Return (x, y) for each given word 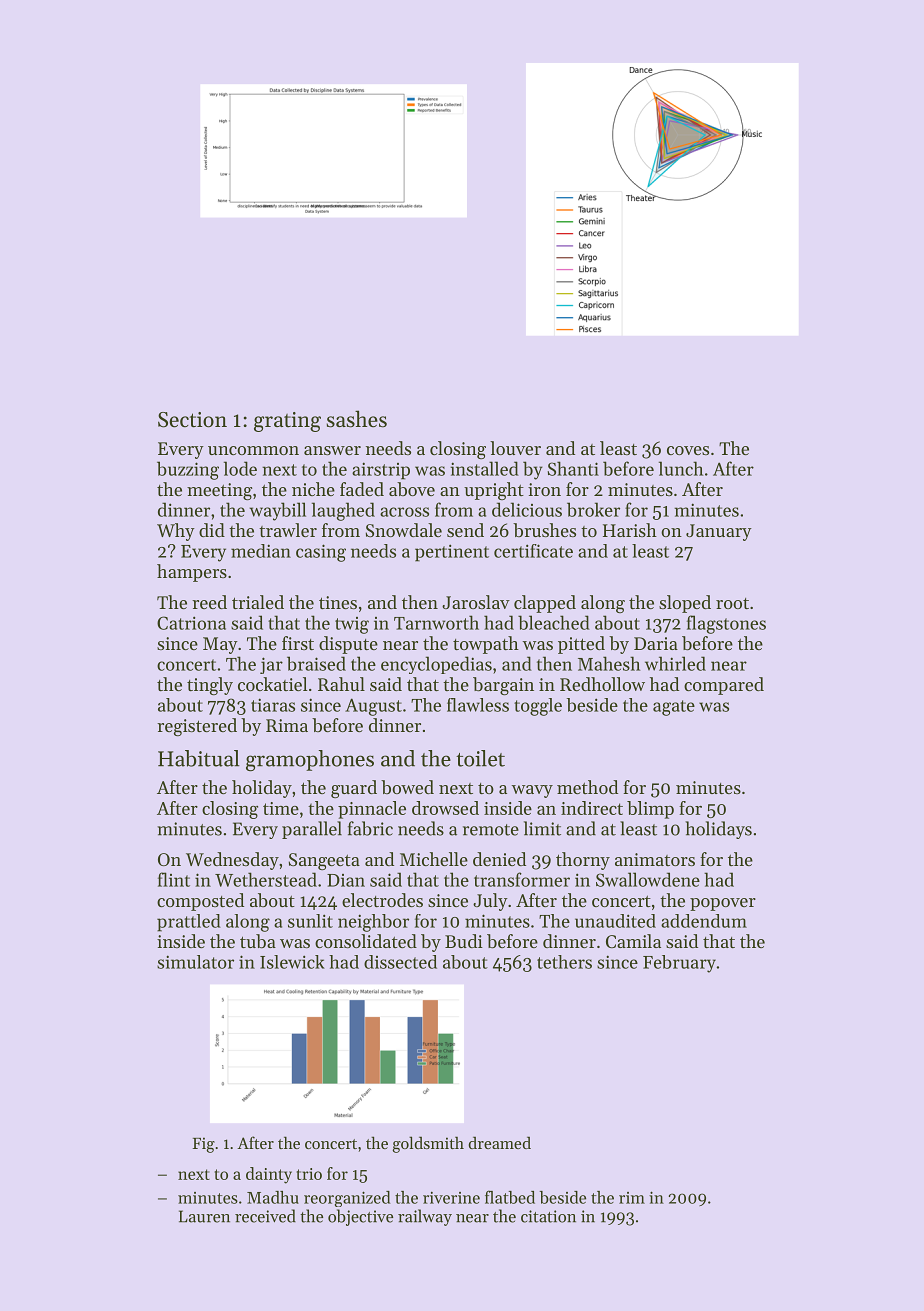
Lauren (204, 1216)
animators (655, 859)
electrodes (382, 900)
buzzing (188, 470)
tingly (210, 686)
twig (352, 625)
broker (593, 509)
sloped (685, 604)
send (465, 530)
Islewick (292, 962)
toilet (480, 758)
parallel (312, 830)
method (587, 787)
